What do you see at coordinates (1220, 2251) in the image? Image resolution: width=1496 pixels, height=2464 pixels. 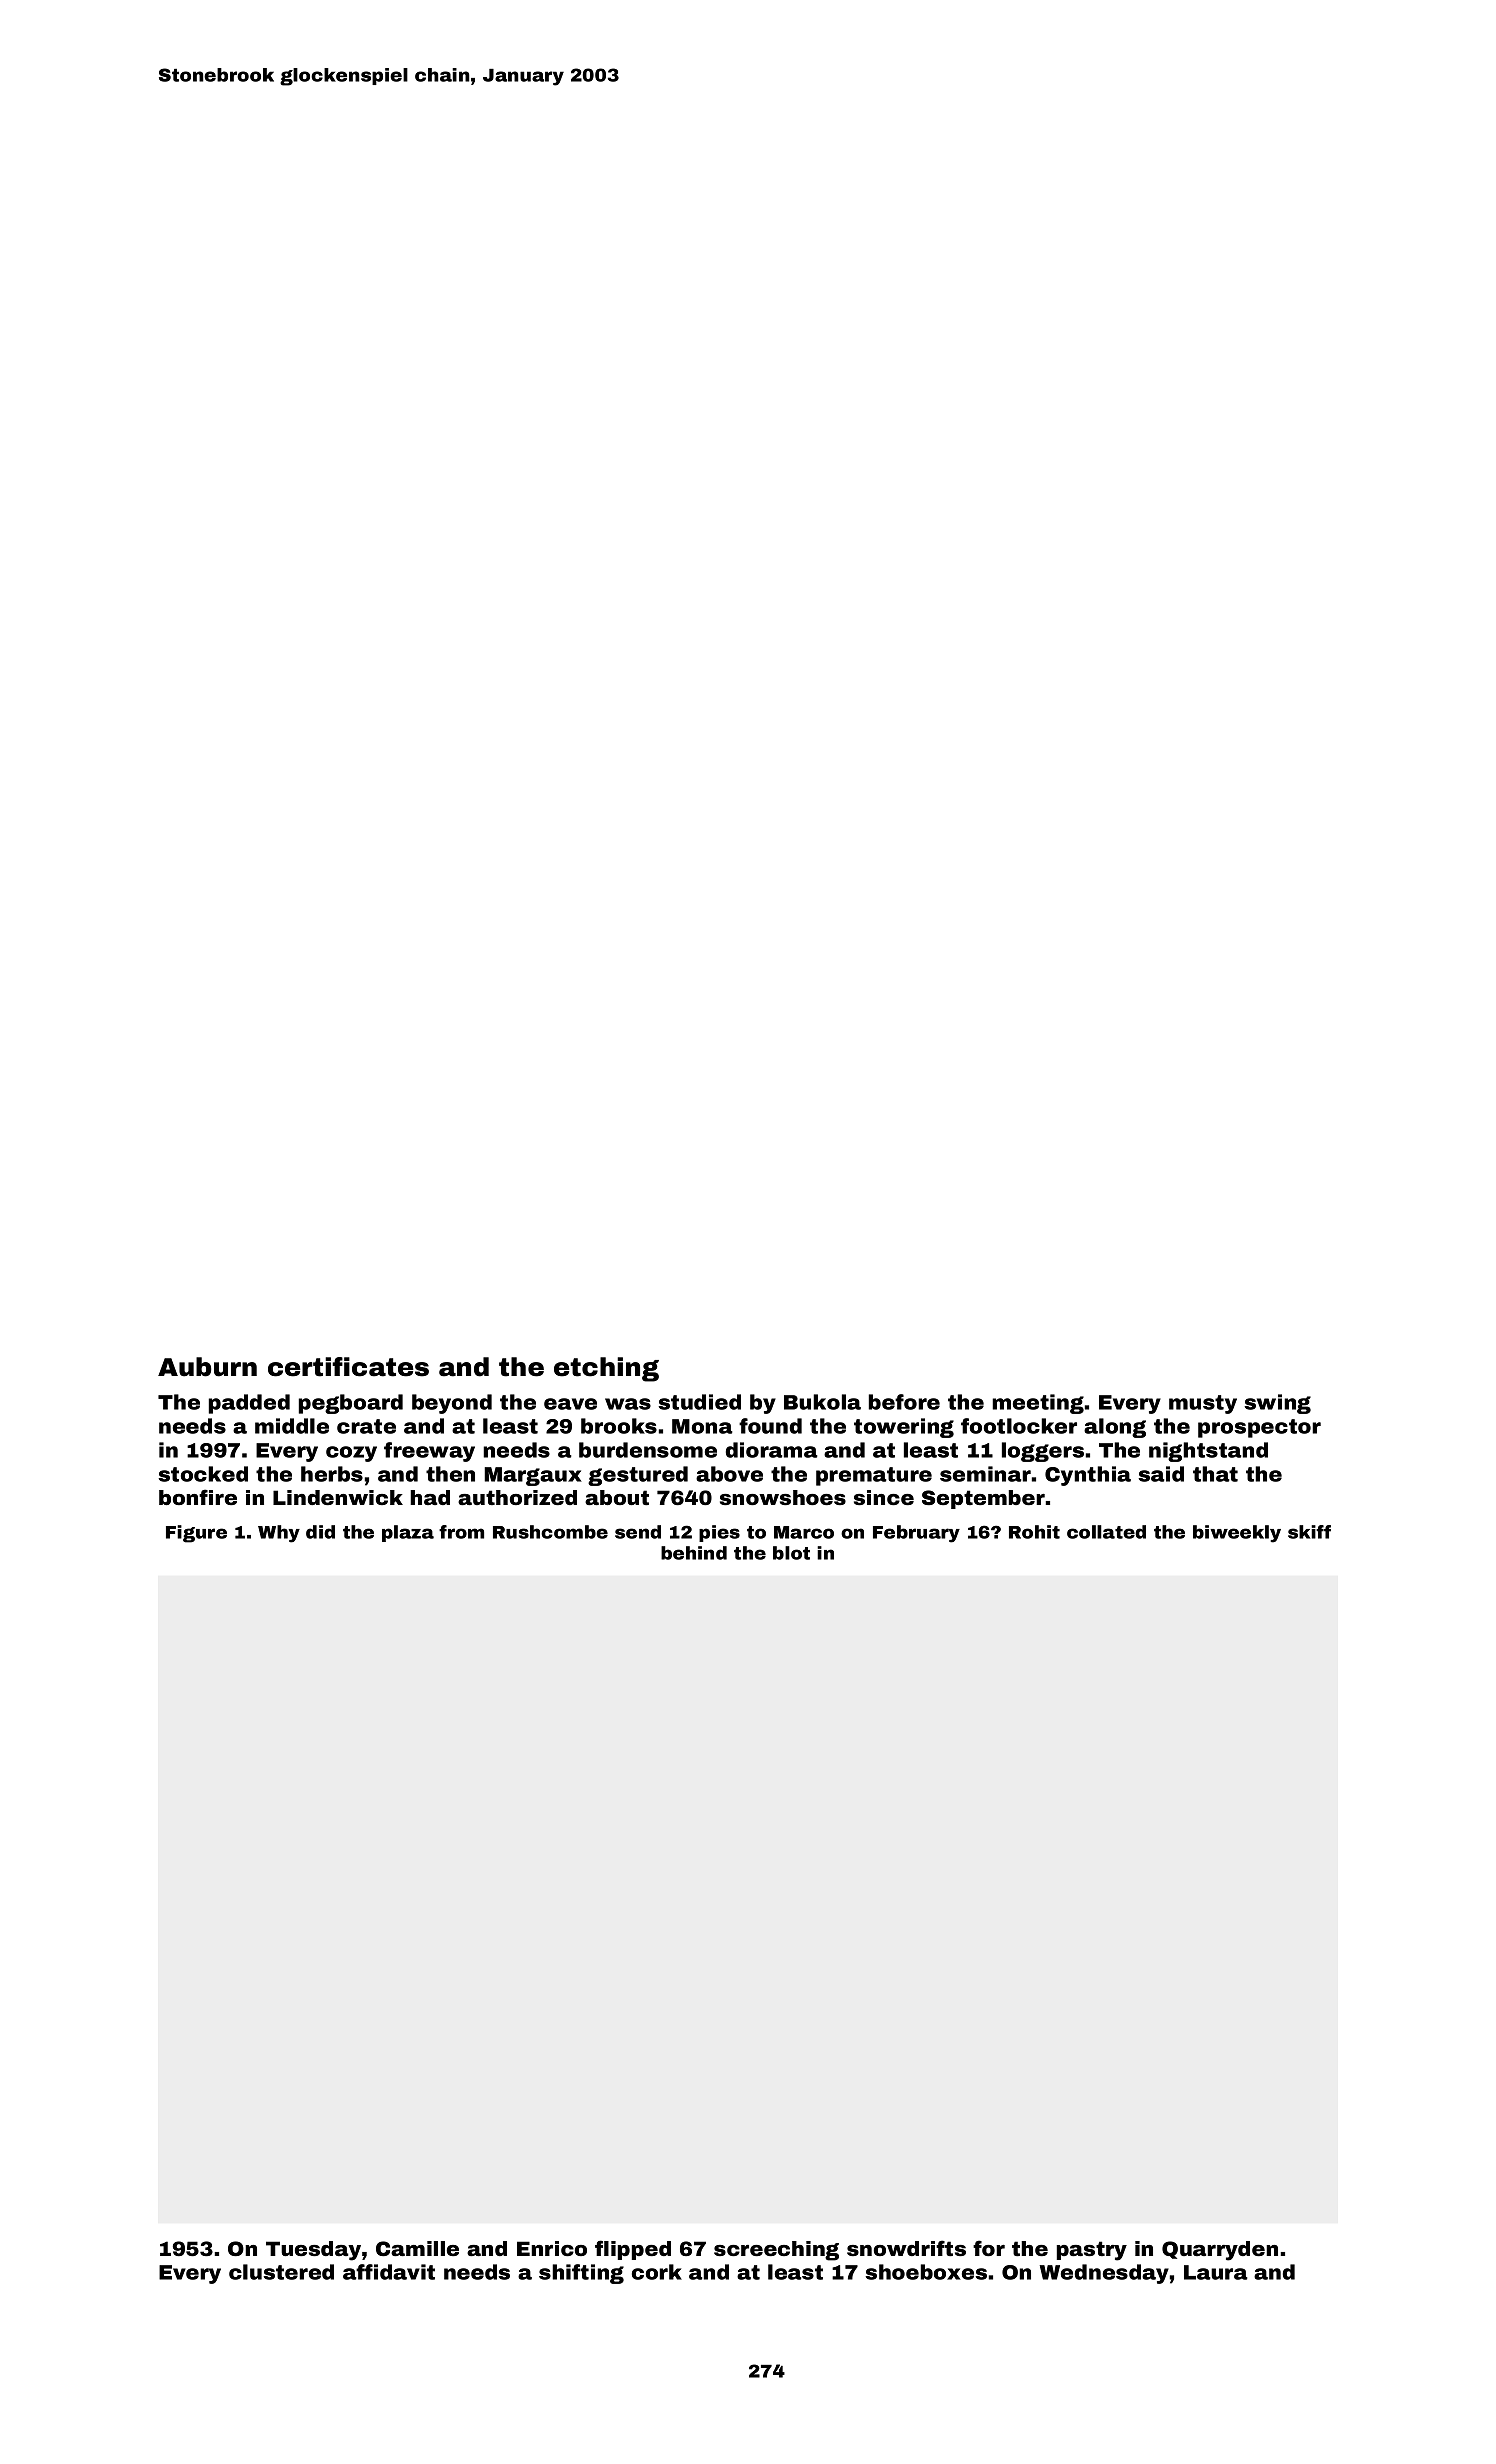 I see `Quarryden` at bounding box center [1220, 2251].
